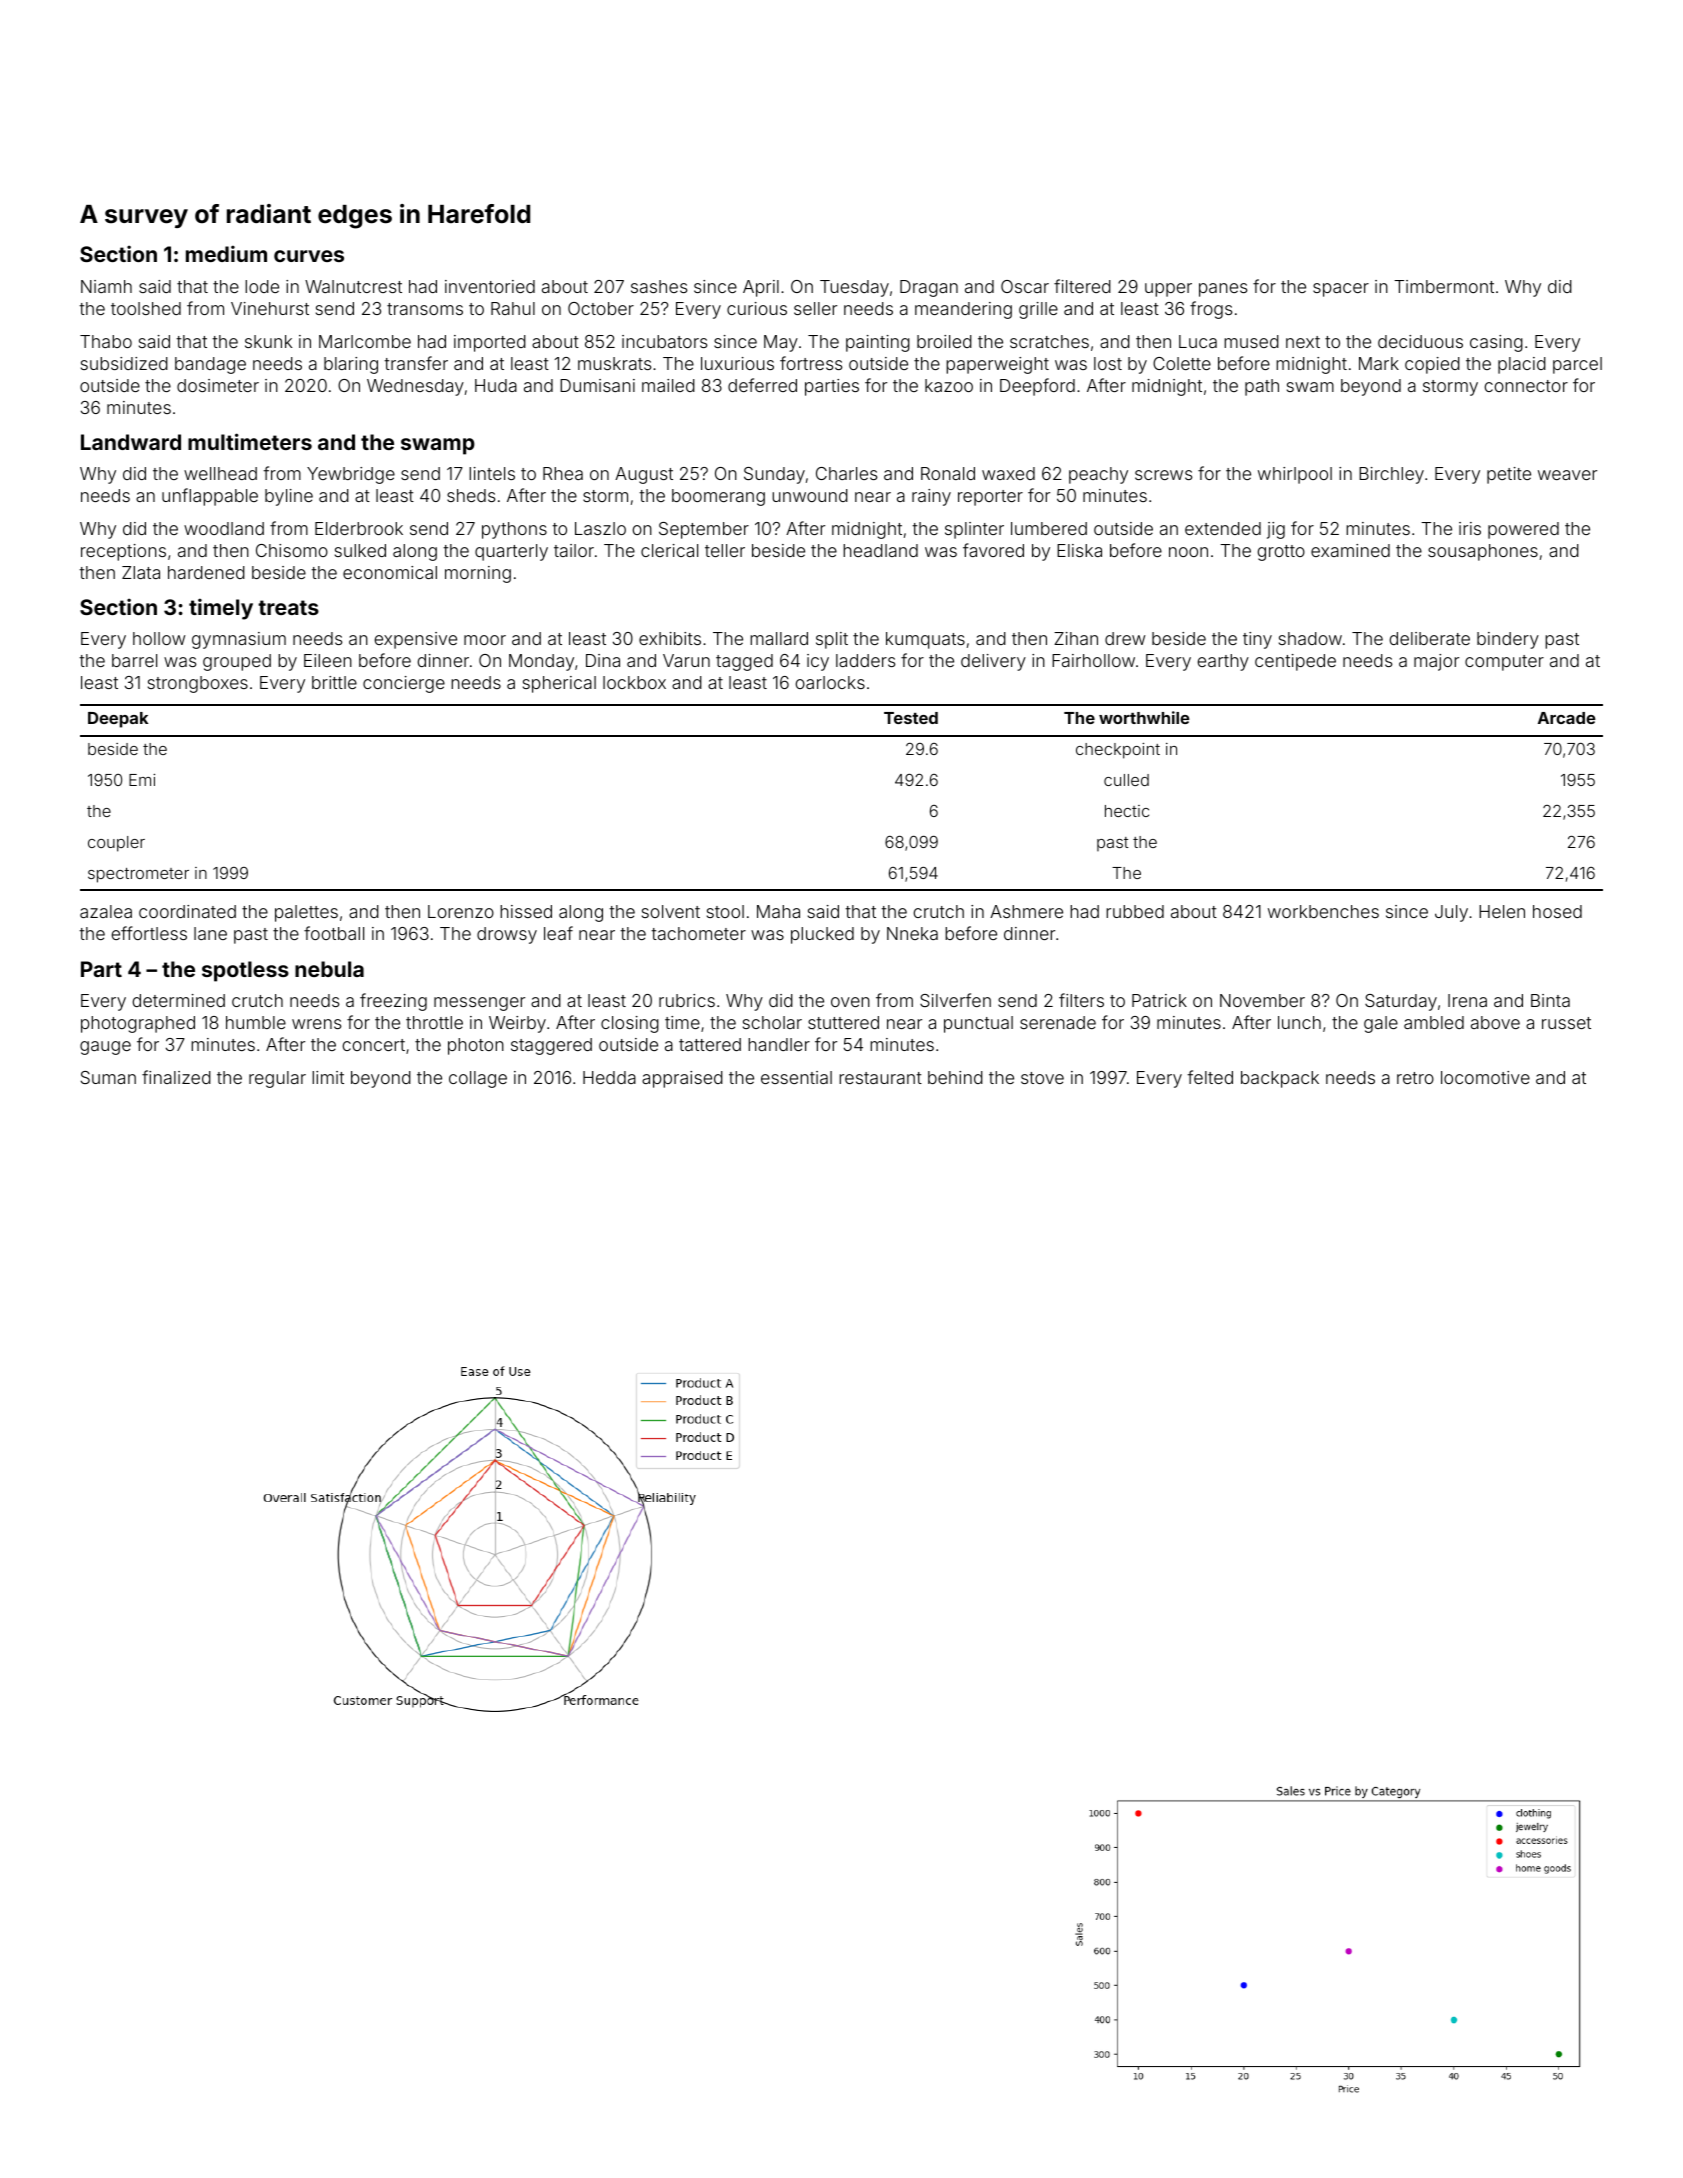 The height and width of the screenshot is (2178, 1683). I want to click on Helen, so click(1502, 911).
